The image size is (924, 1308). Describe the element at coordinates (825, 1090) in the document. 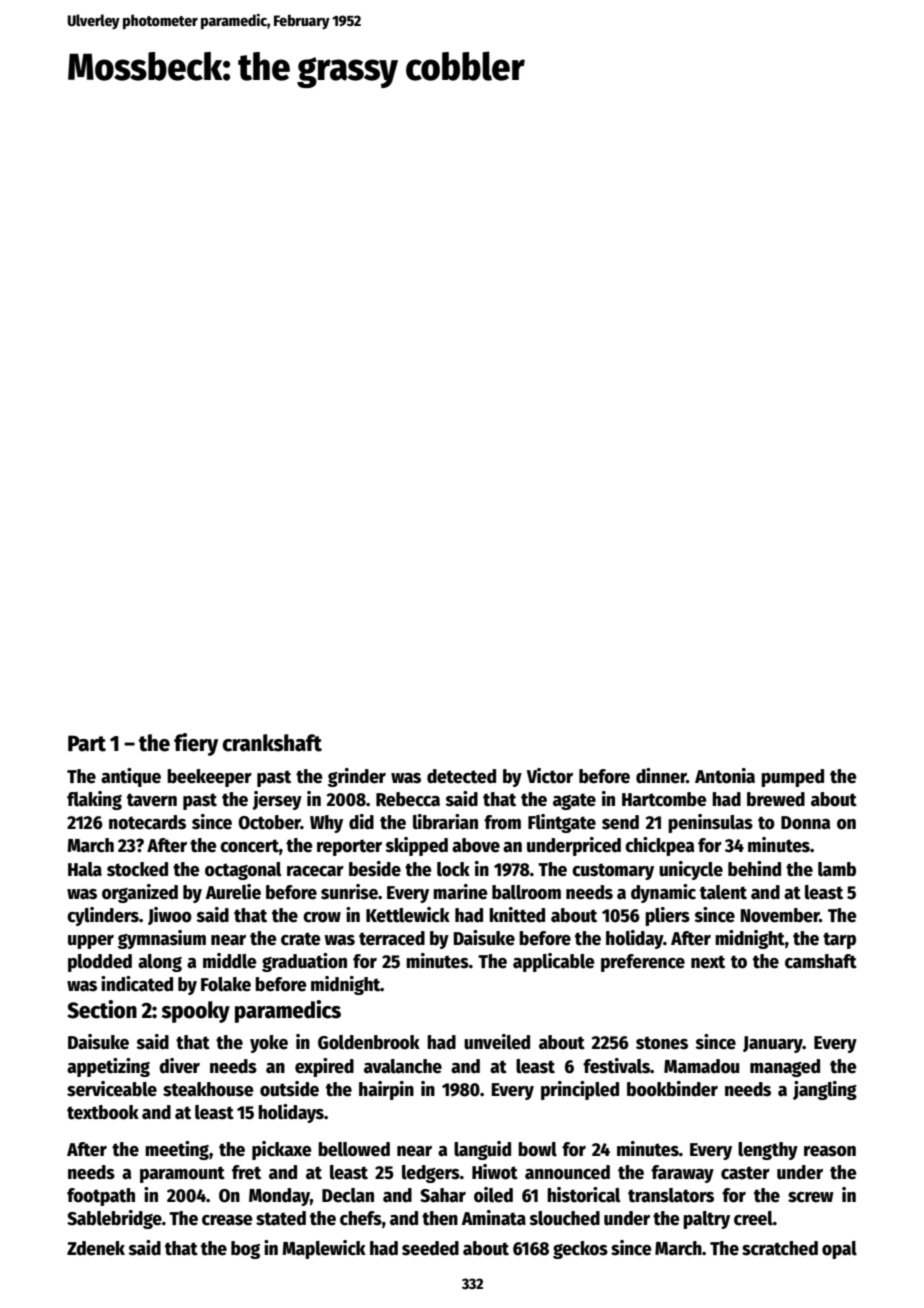

I see `jangling` at that location.
